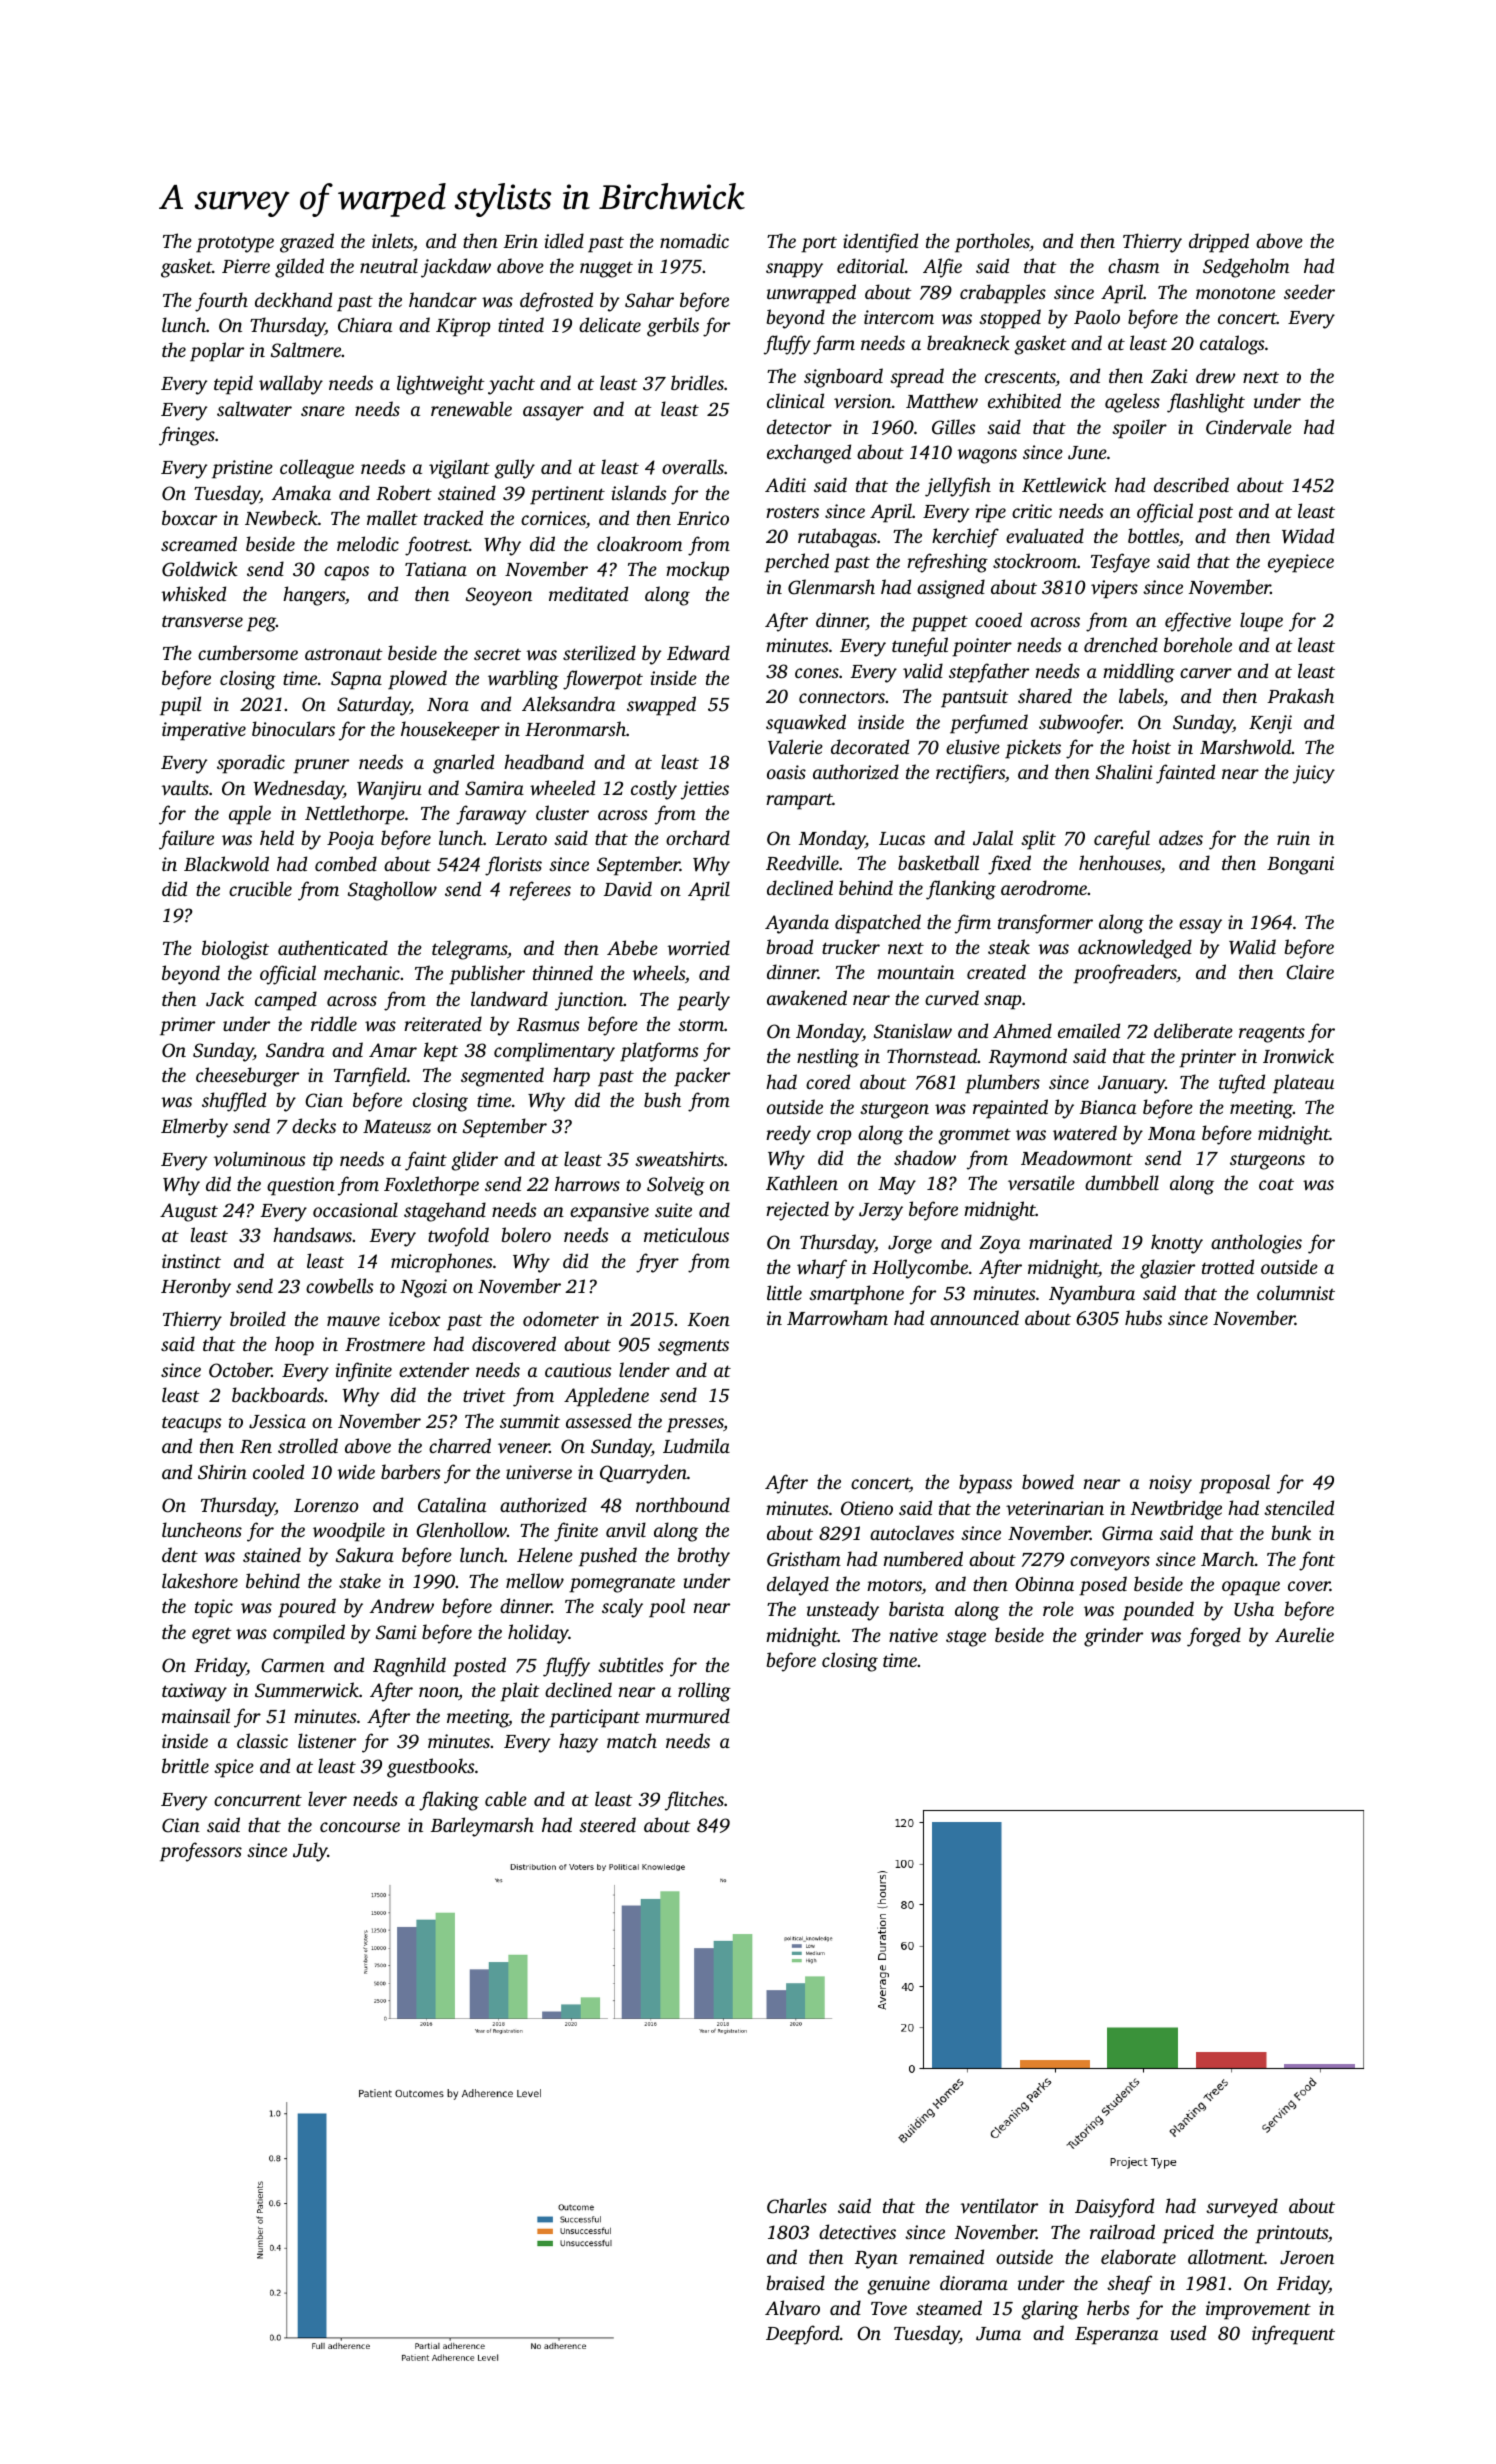 The image size is (1496, 2464). What do you see at coordinates (1219, 243) in the document?
I see `dripped` at bounding box center [1219, 243].
